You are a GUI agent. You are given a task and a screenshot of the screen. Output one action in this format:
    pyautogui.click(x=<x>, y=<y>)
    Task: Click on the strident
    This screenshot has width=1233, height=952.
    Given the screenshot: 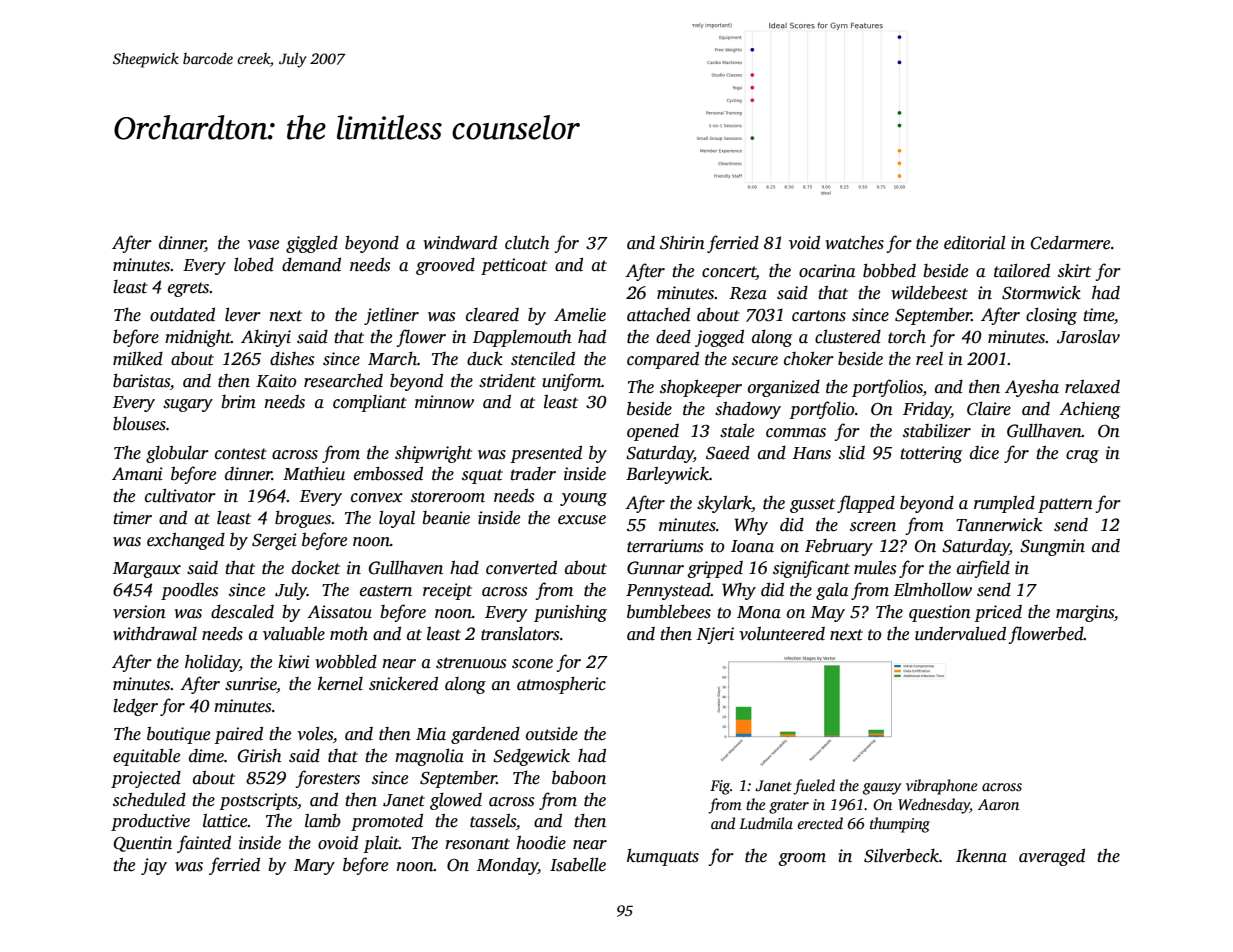 What is the action you would take?
    pyautogui.click(x=507, y=381)
